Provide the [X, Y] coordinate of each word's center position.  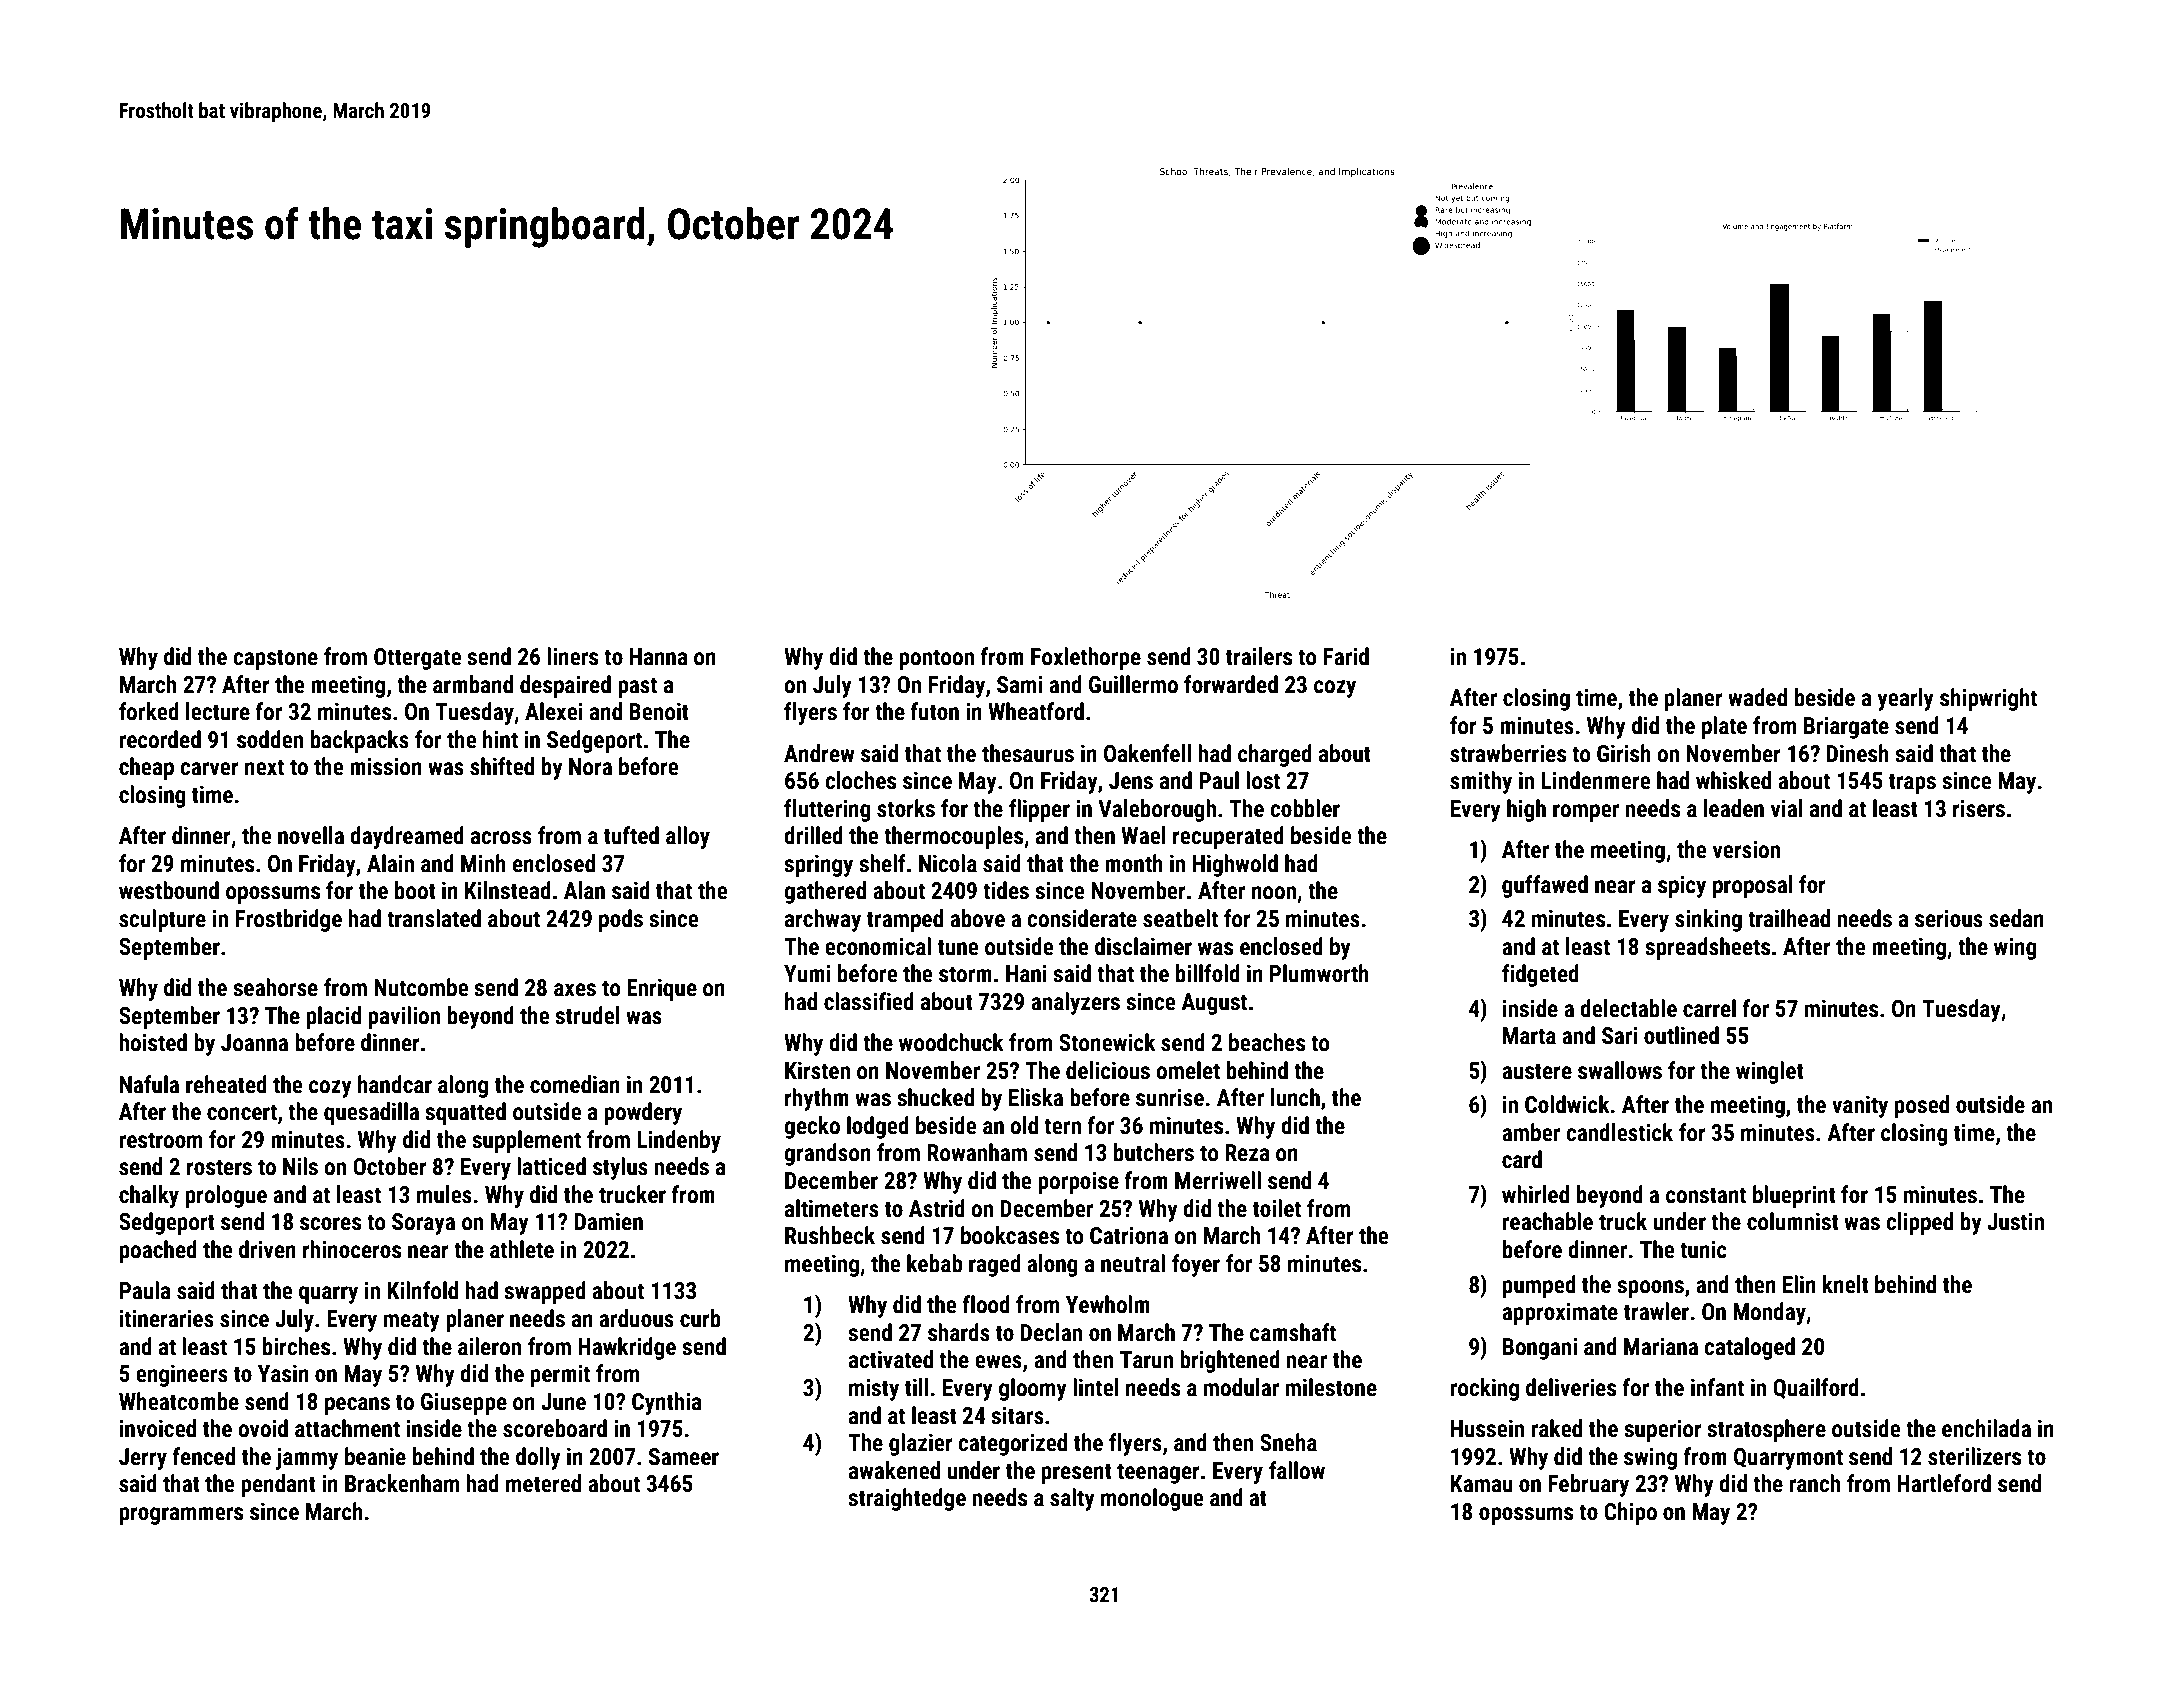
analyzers [1075, 1003]
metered [543, 1483]
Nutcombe [421, 987]
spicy [1682, 886]
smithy [1481, 782]
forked [149, 711]
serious [1949, 918]
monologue [1152, 1499]
